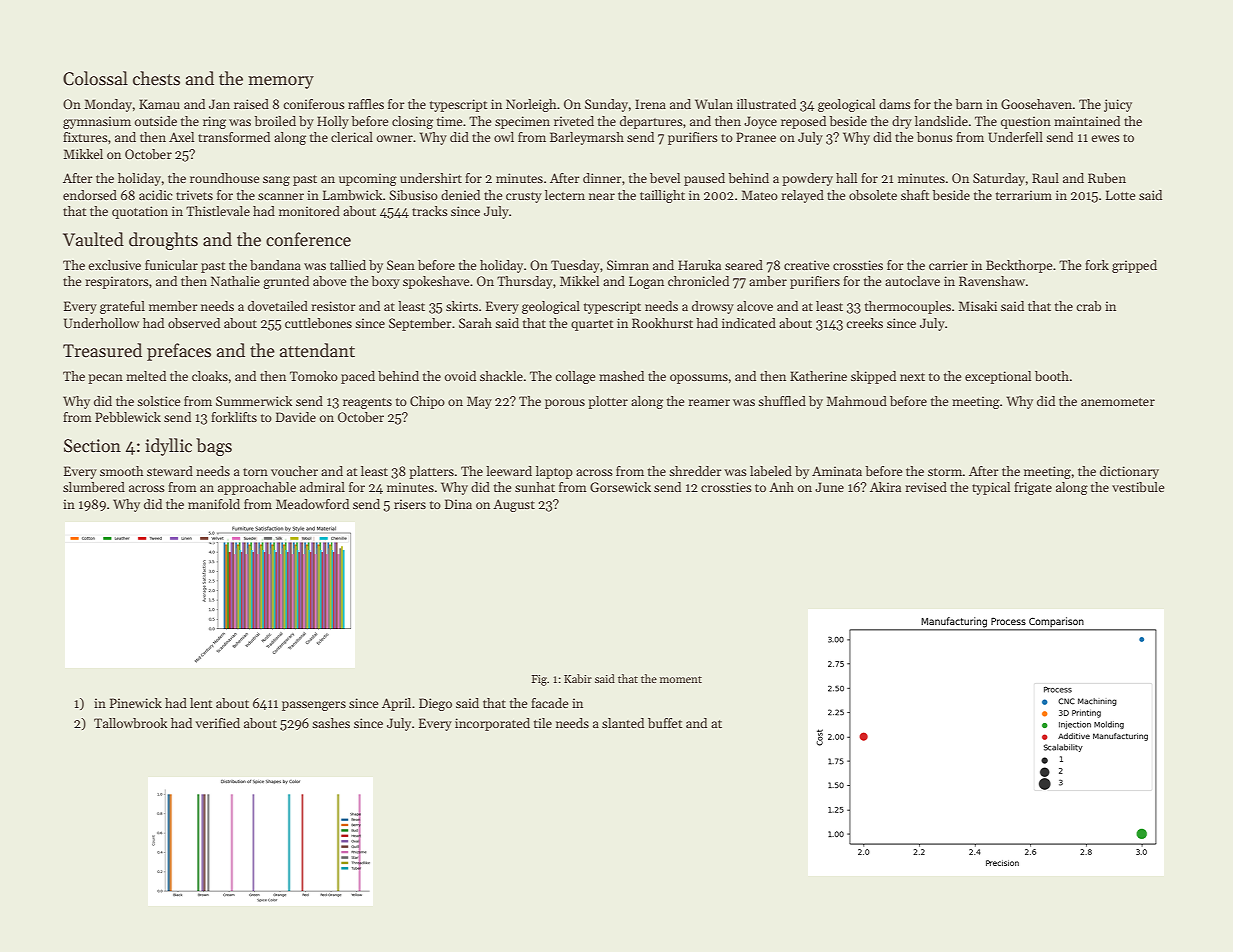  What do you see at coordinates (744, 265) in the screenshot?
I see `seared` at bounding box center [744, 265].
